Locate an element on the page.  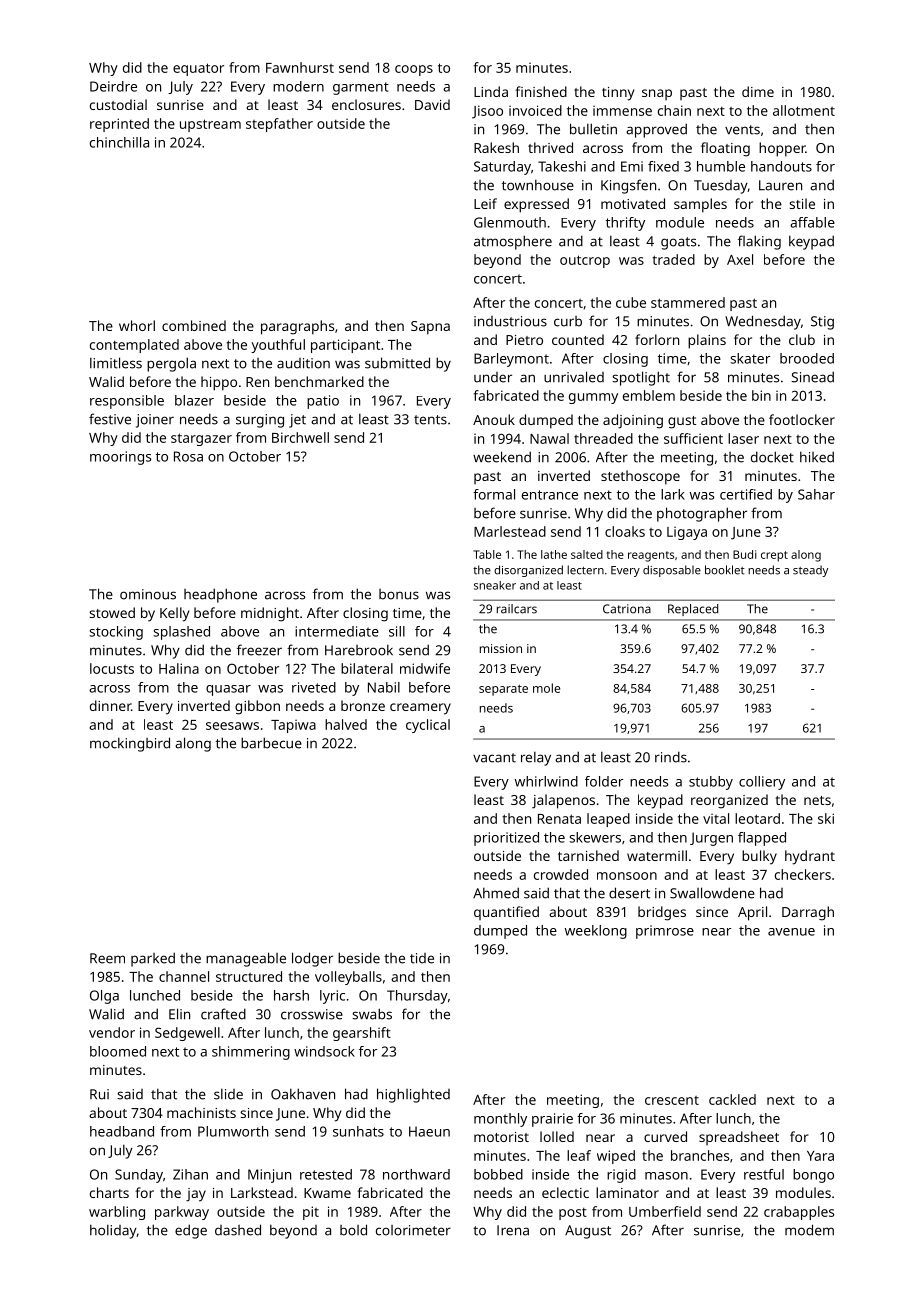
dime is located at coordinates (758, 91).
